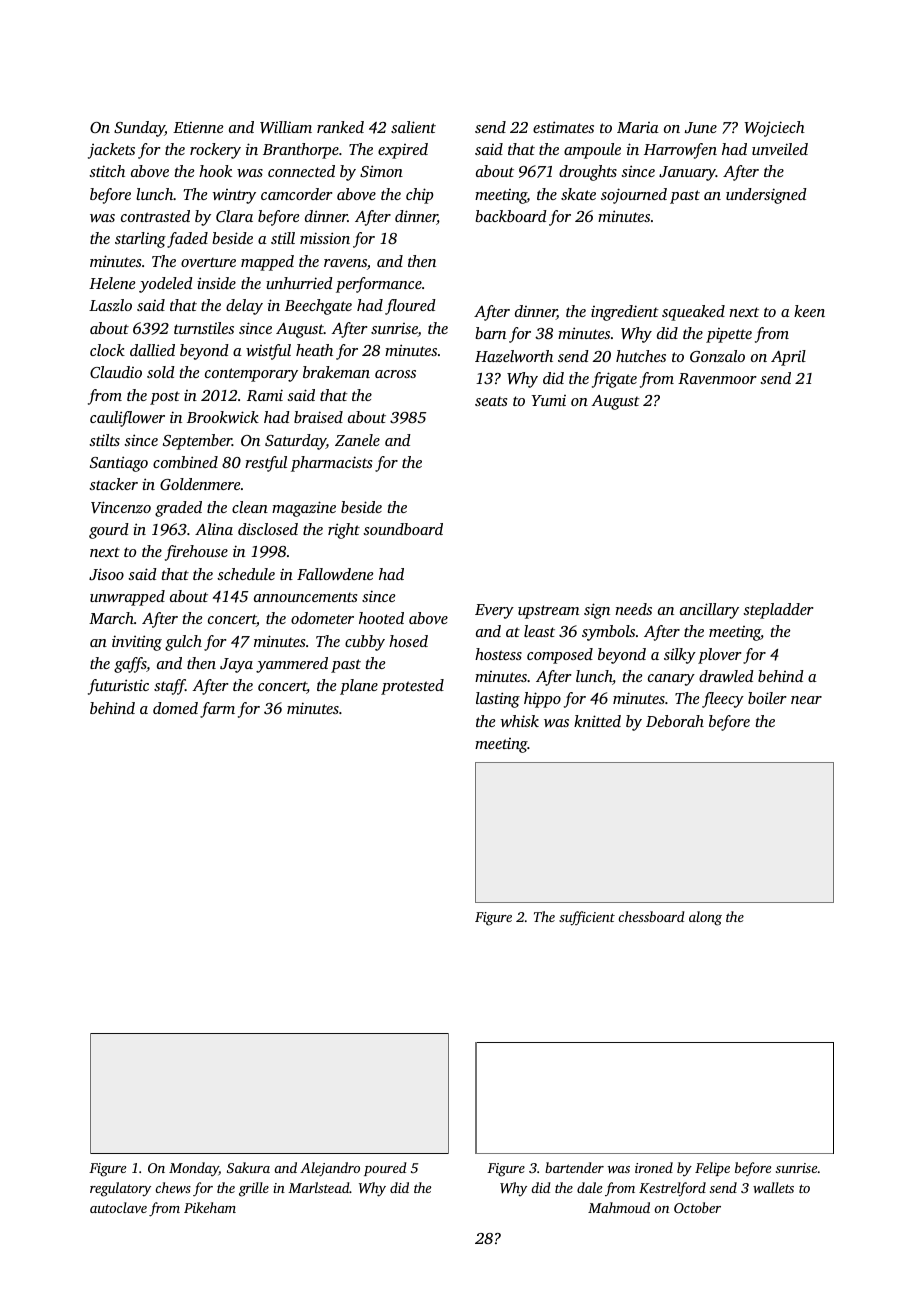 Image resolution: width=924 pixels, height=1308 pixels. I want to click on farm, so click(217, 710).
